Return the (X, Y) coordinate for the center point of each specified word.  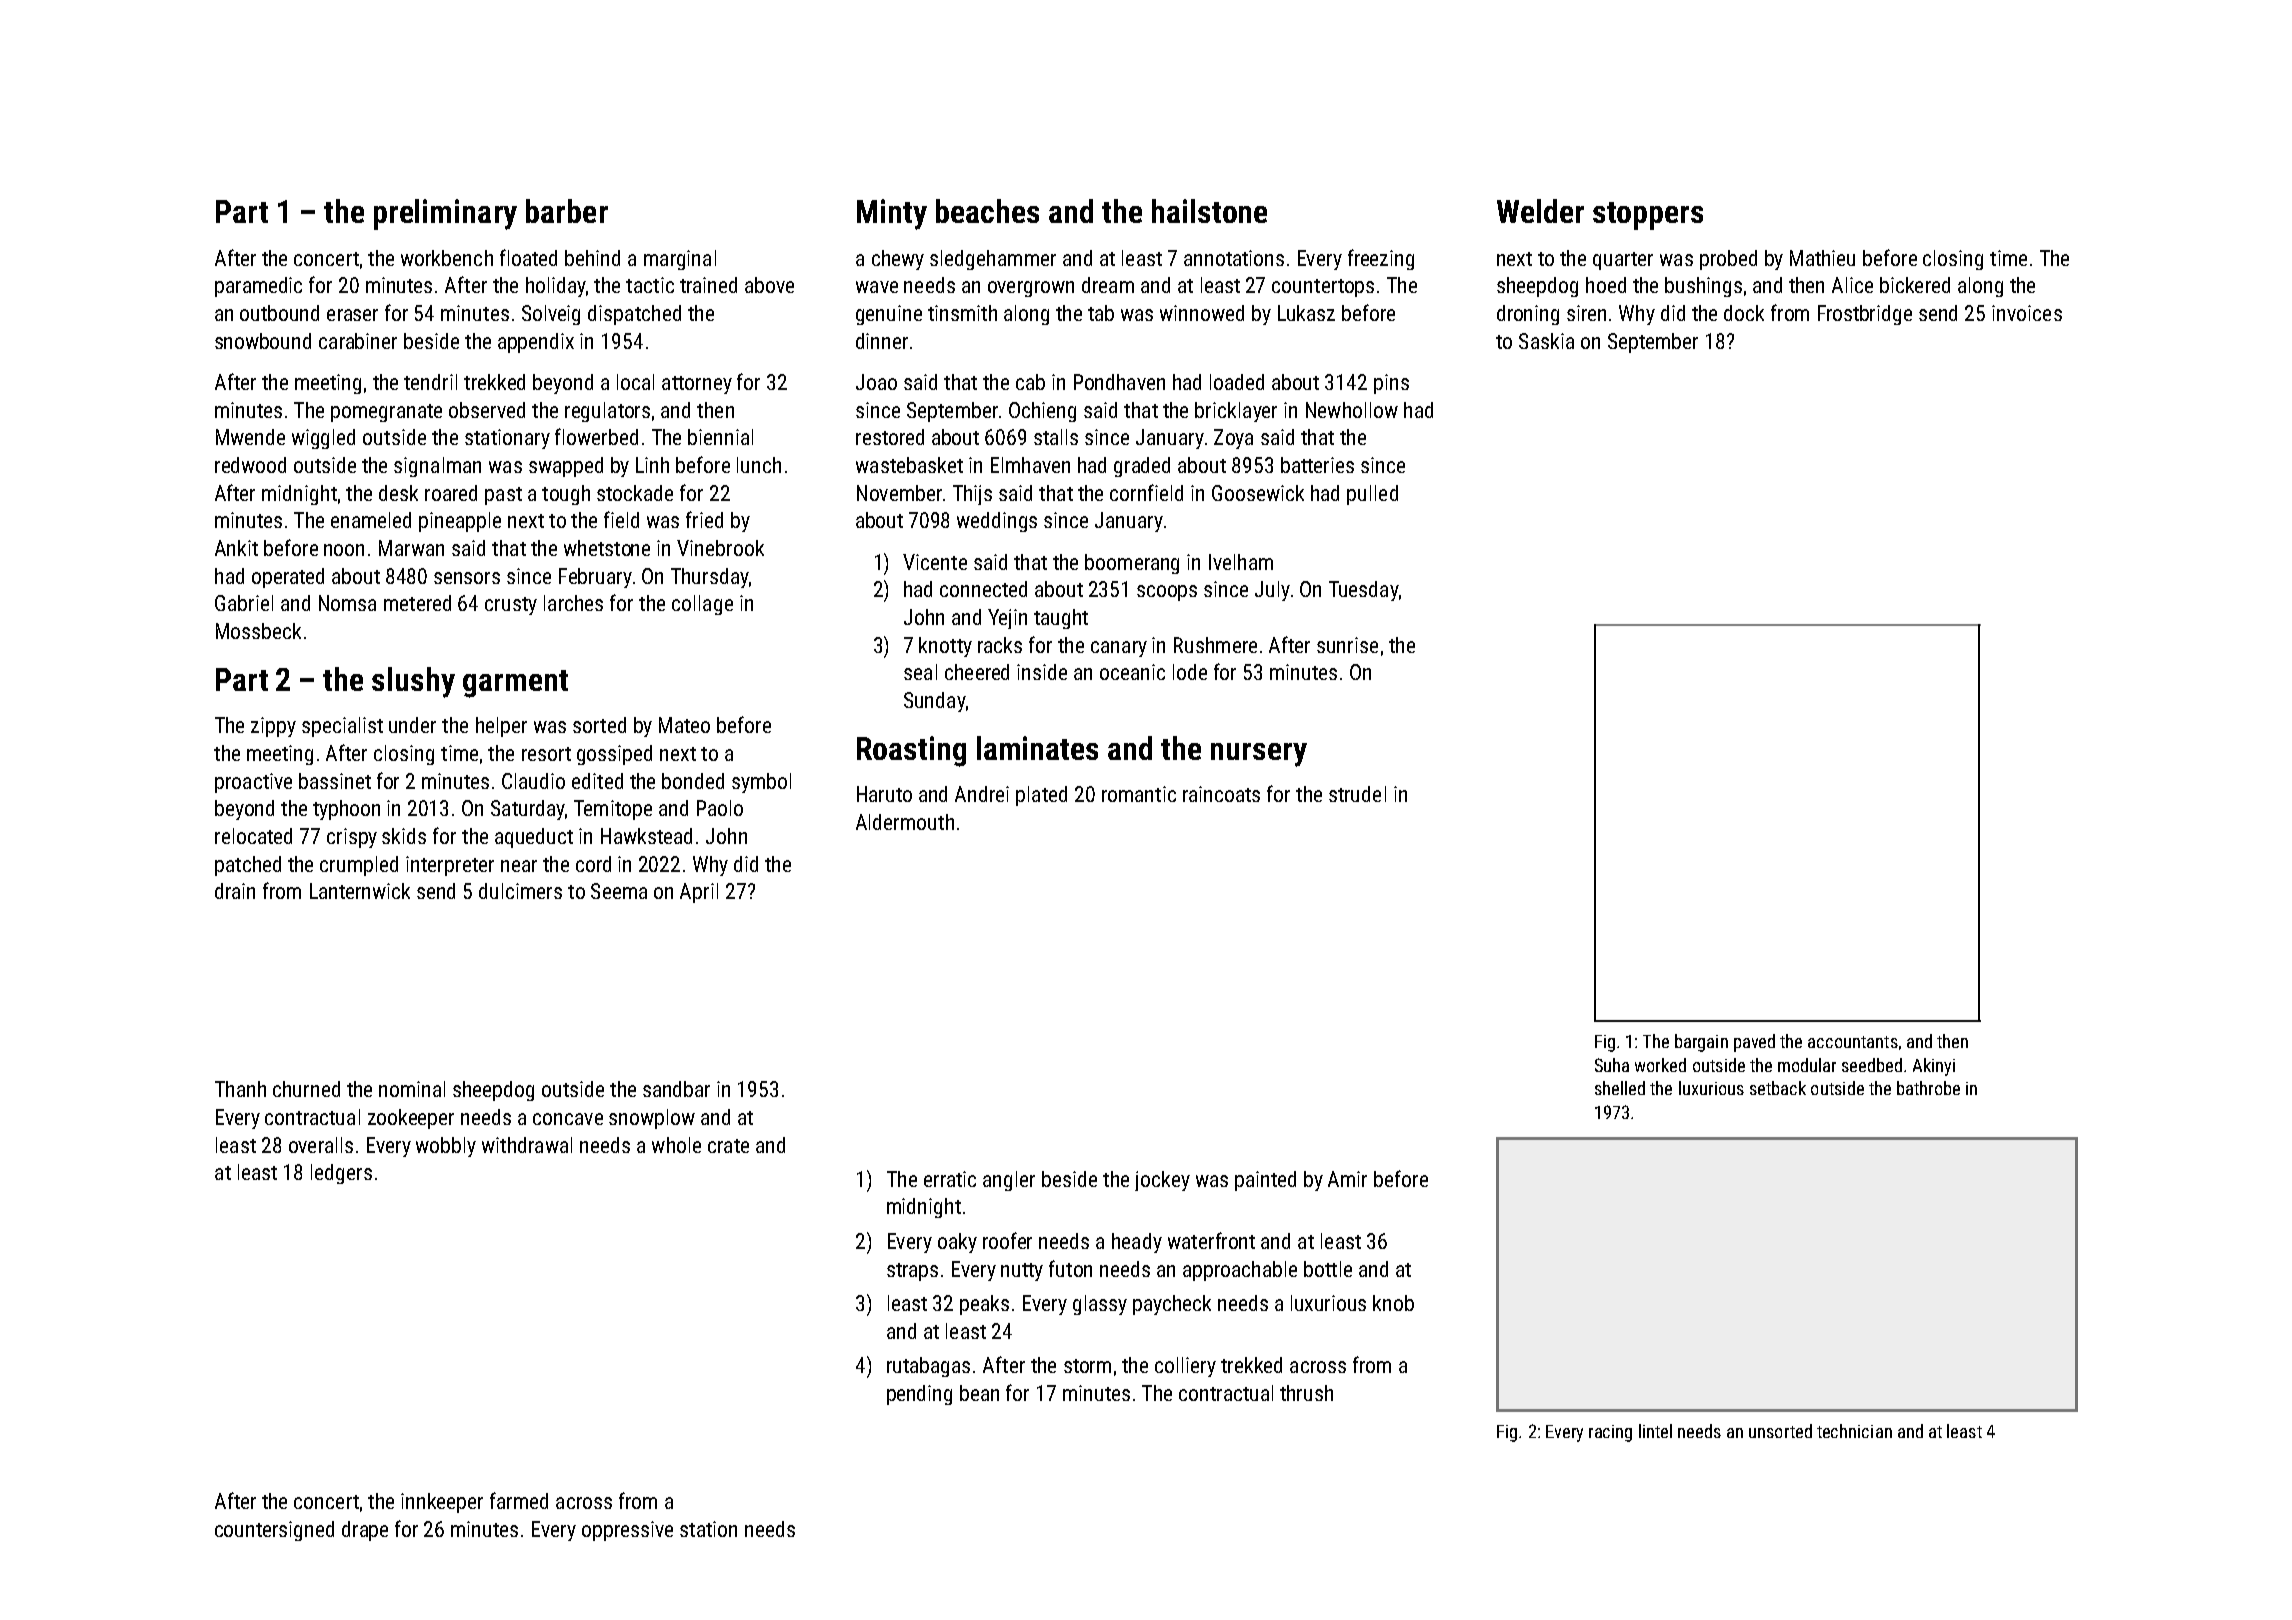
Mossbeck (258, 631)
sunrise (1347, 645)
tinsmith (962, 313)
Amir (1347, 1179)
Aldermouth (905, 822)
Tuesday (1363, 591)
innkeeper (442, 1503)
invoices (2027, 313)
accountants (1853, 1042)
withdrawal (527, 1145)
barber (567, 211)
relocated (253, 836)
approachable (1240, 1271)
